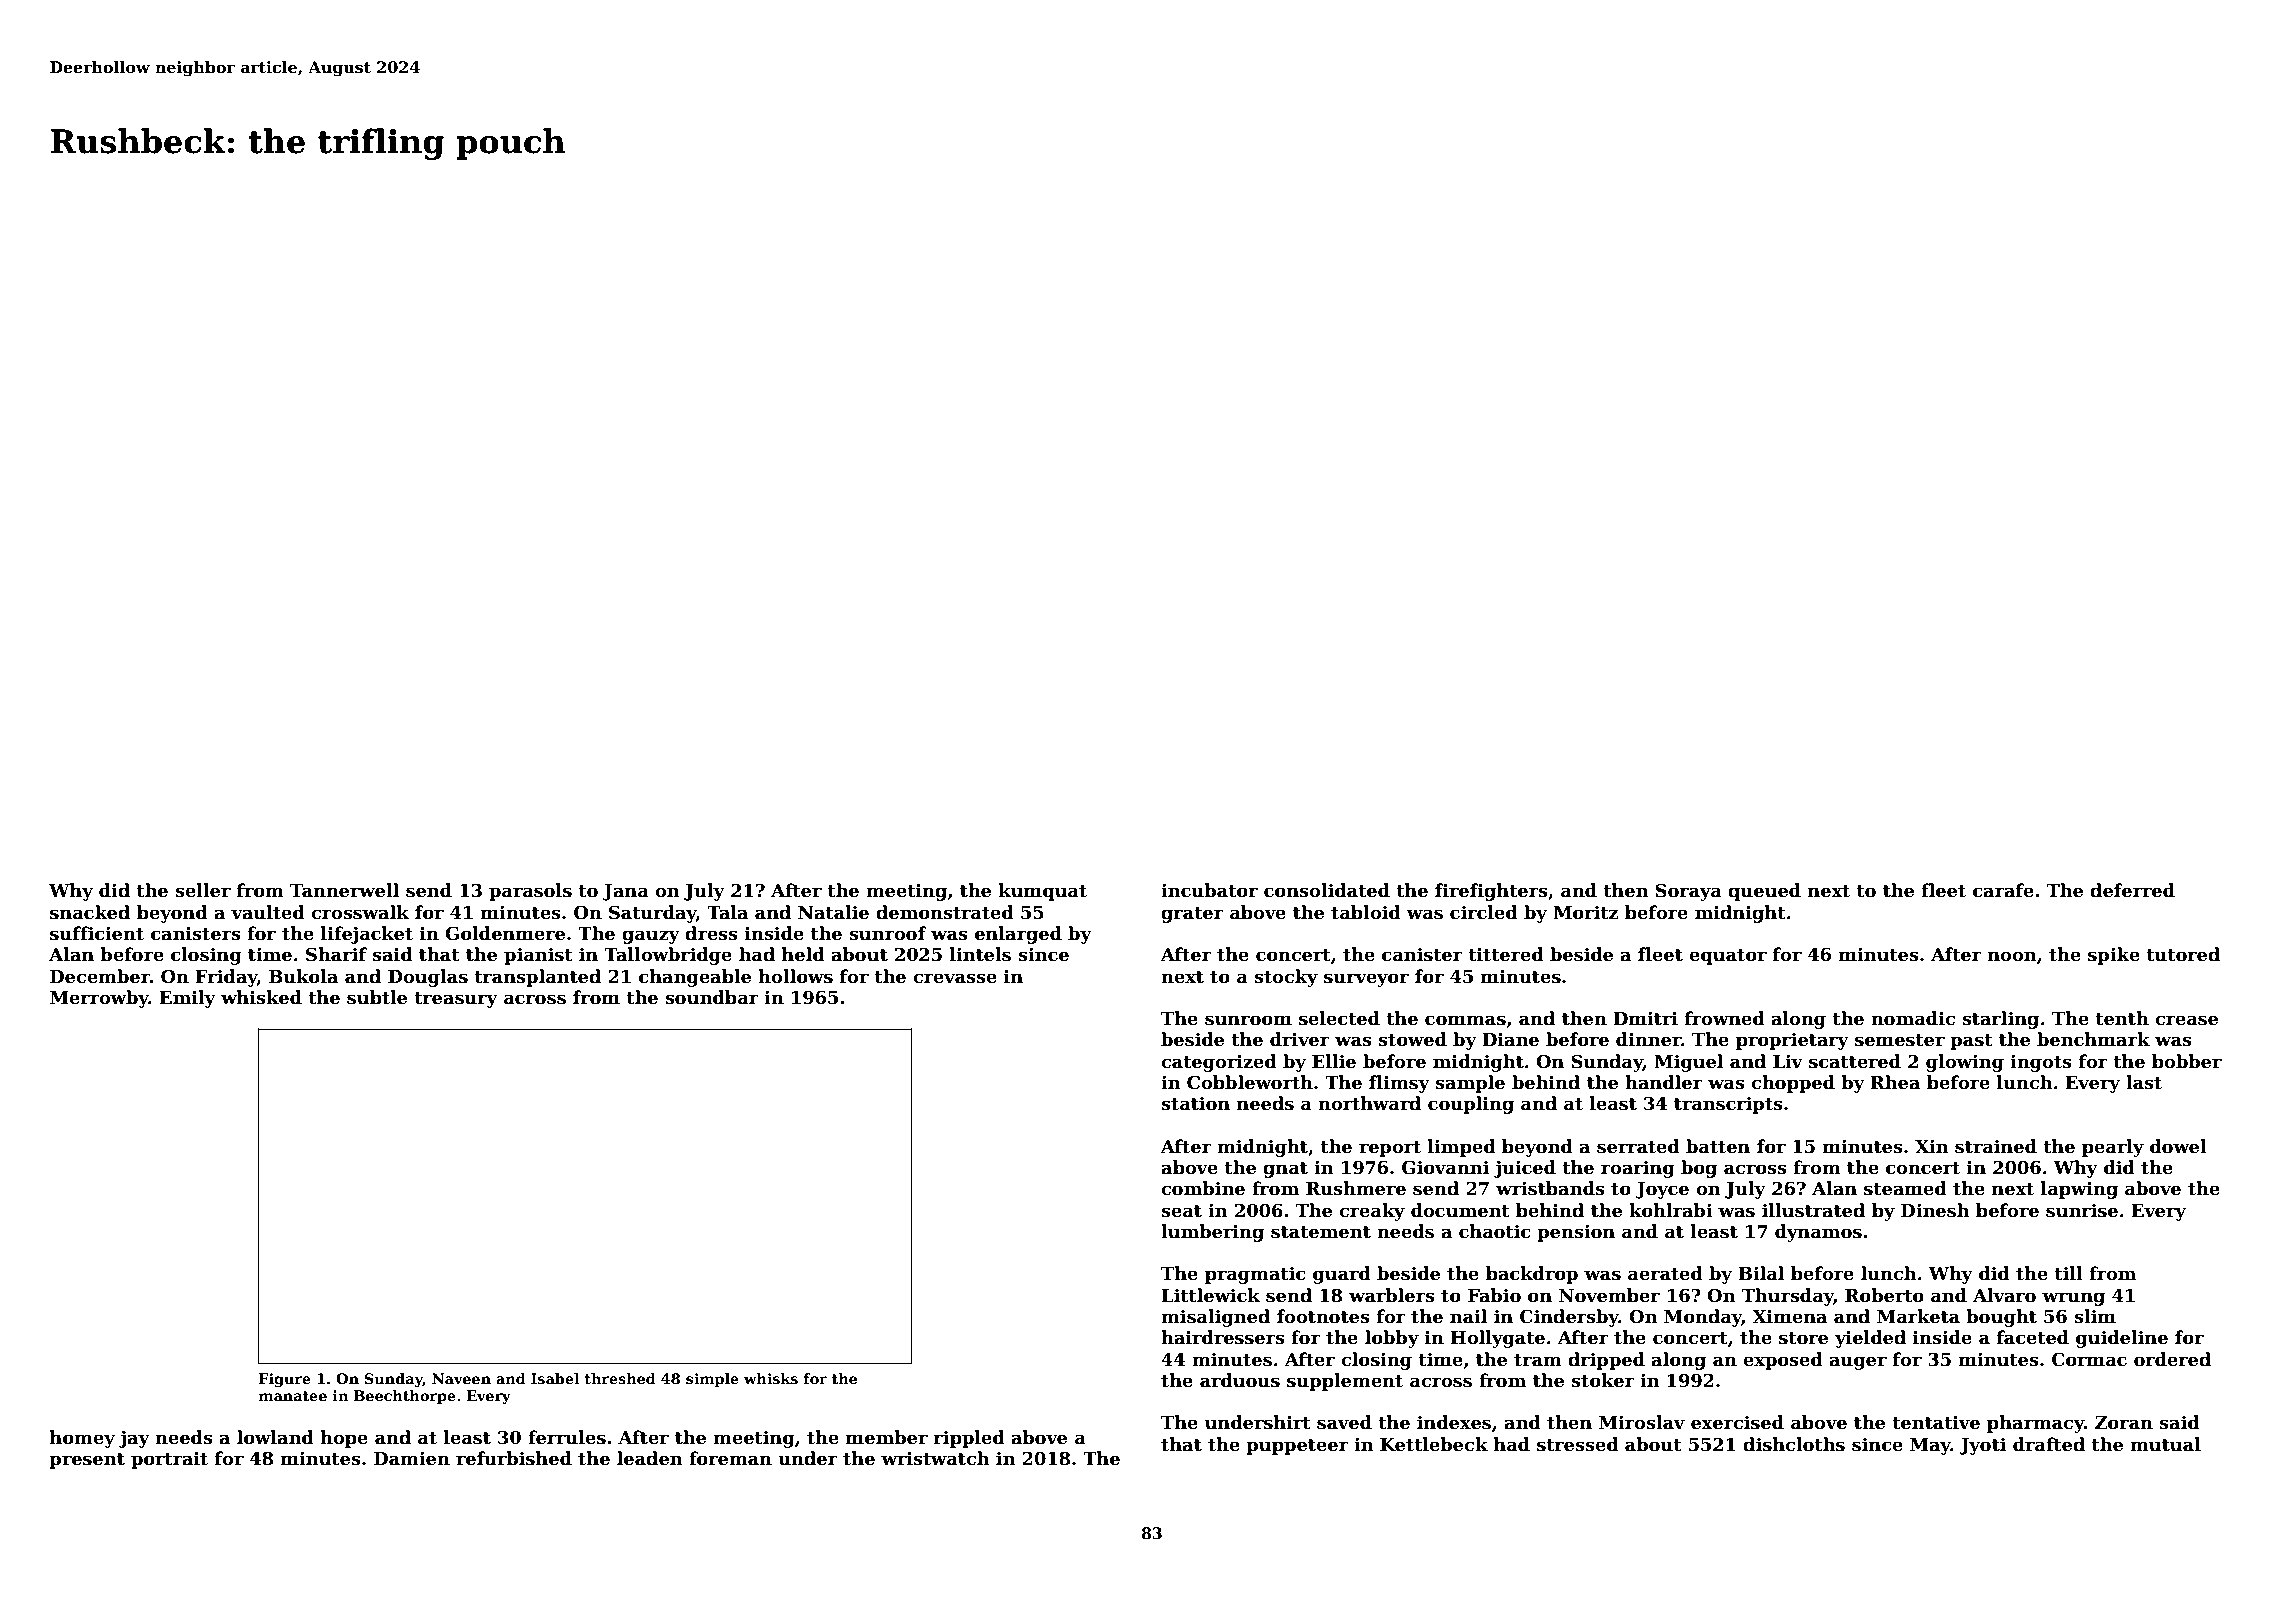  Describe the element at coordinates (1286, 978) in the page. I see `stocky` at that location.
